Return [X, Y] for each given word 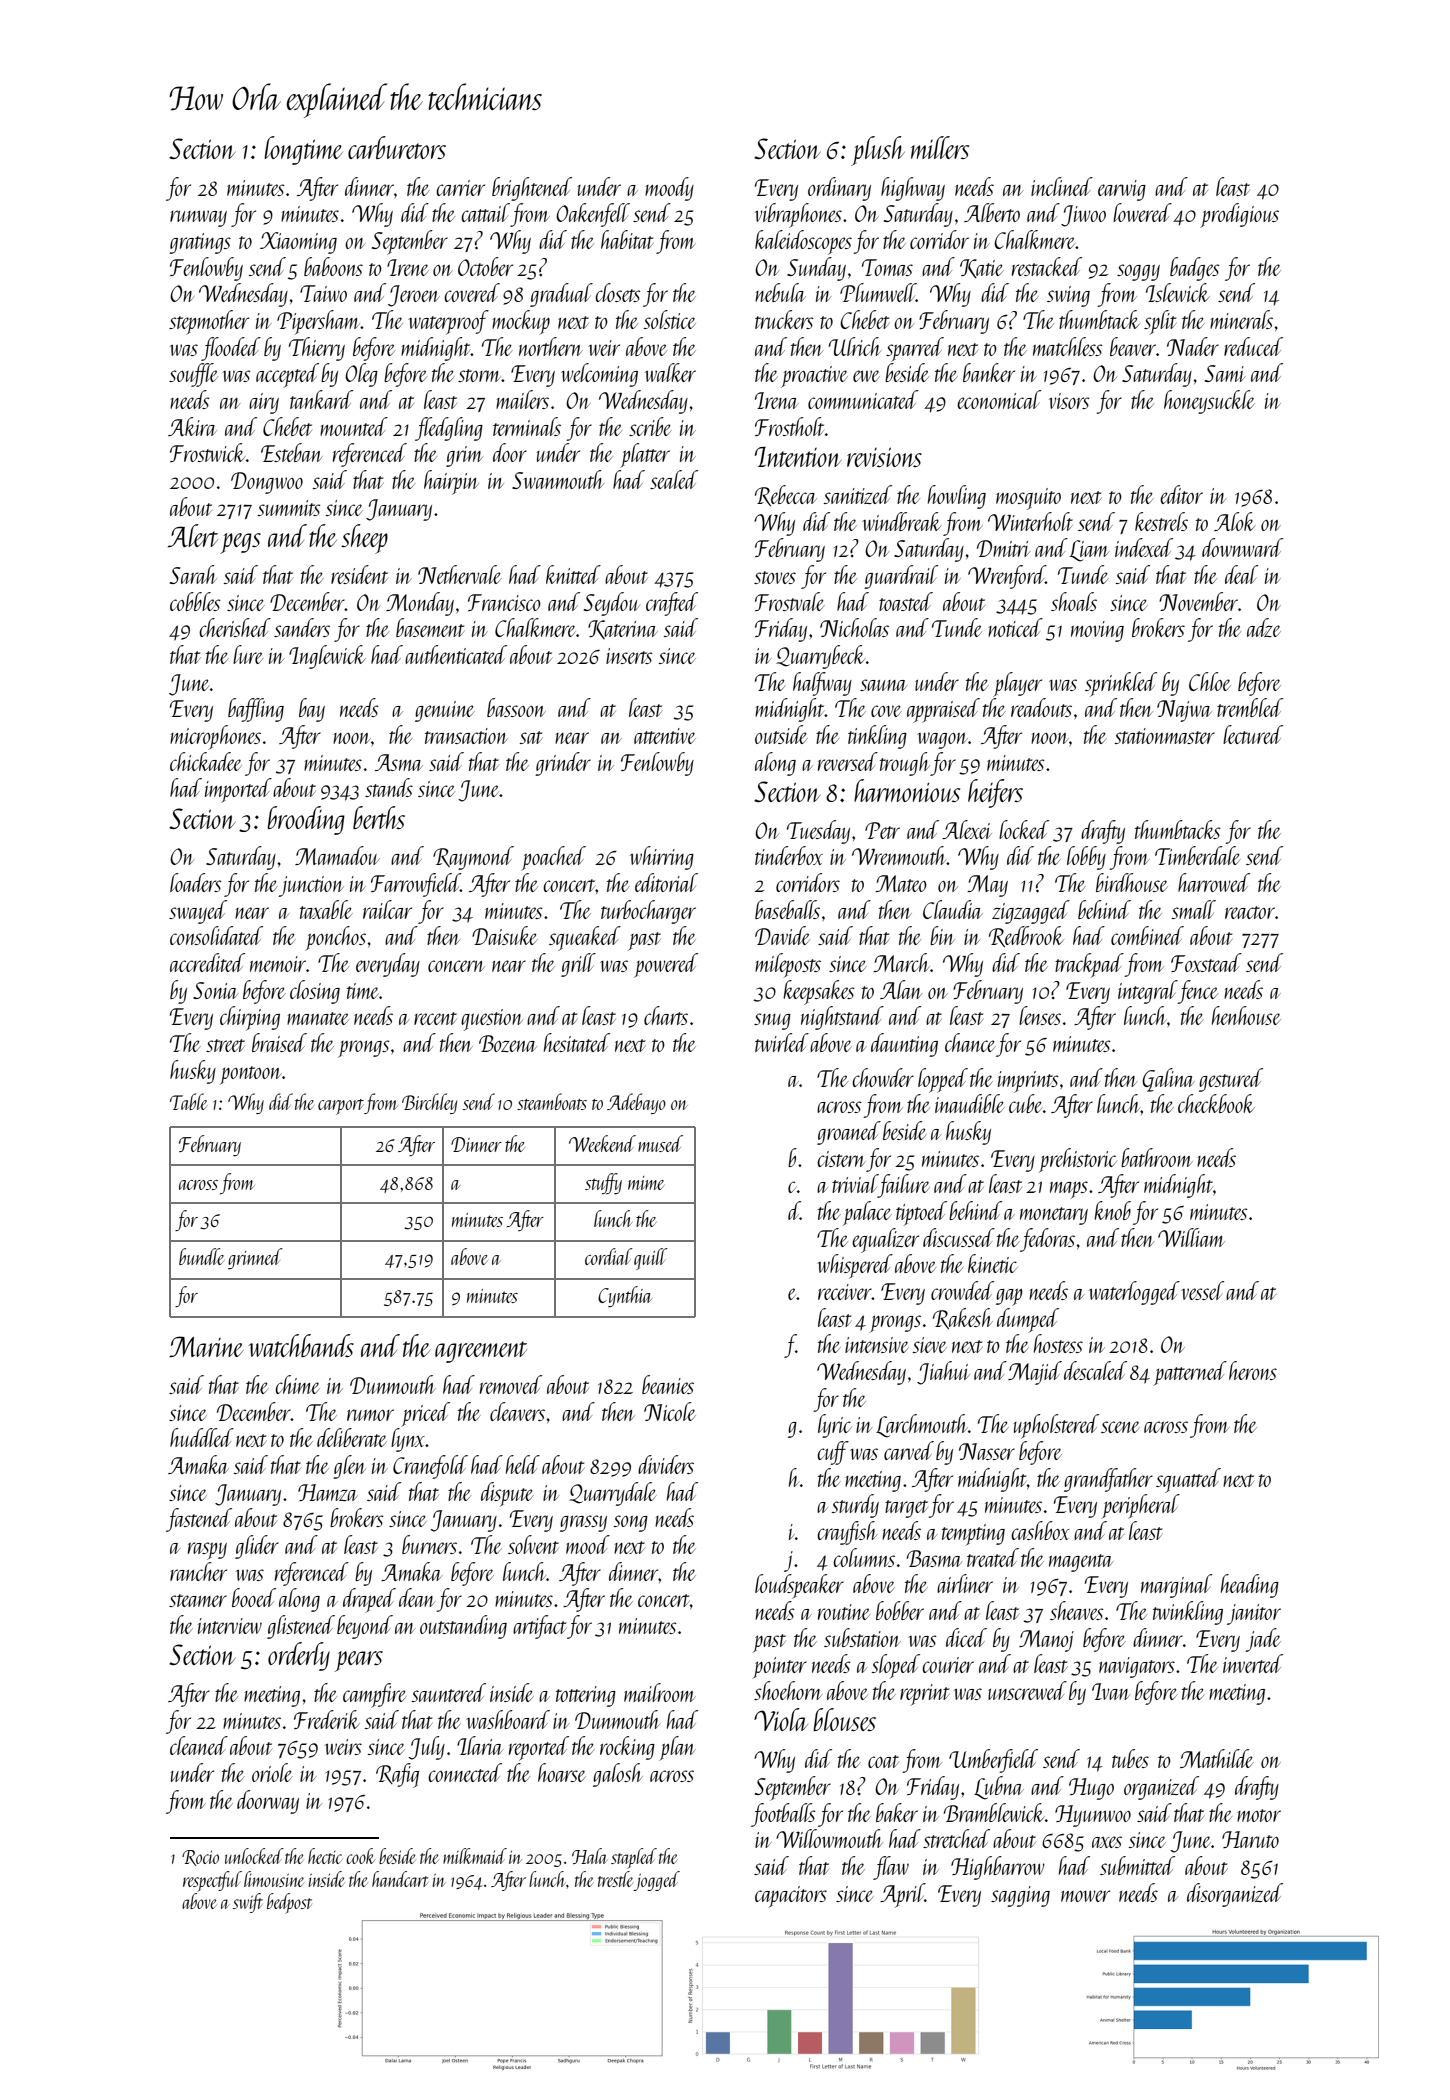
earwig [1122, 190]
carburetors [397, 147]
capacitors [791, 1897]
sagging [1020, 1896]
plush [878, 151]
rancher [198, 1571]
